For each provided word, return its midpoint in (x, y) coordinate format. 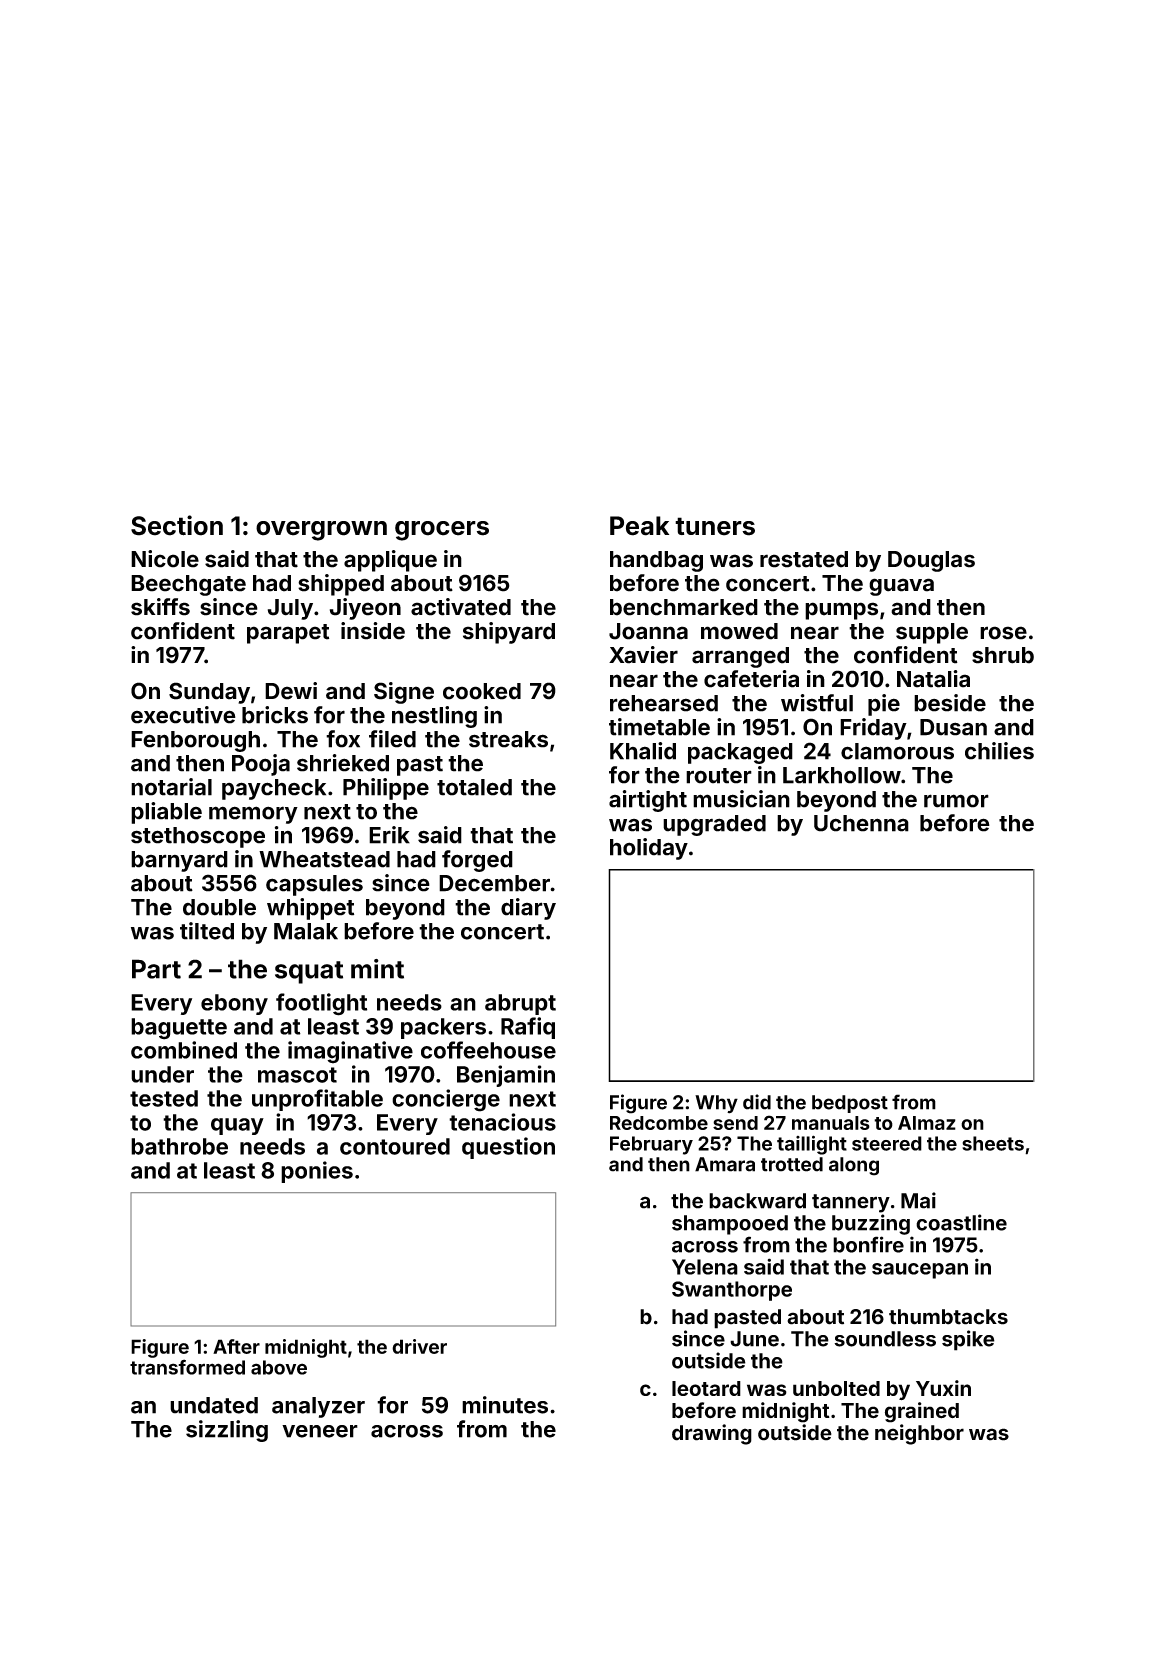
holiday (649, 849)
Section (177, 525)
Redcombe (659, 1123)
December (494, 883)
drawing (712, 1434)
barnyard (179, 861)
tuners (715, 526)
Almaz (927, 1123)
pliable (166, 813)
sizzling (227, 1431)
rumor (956, 801)
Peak (639, 526)
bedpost (850, 1104)
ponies (317, 1172)
